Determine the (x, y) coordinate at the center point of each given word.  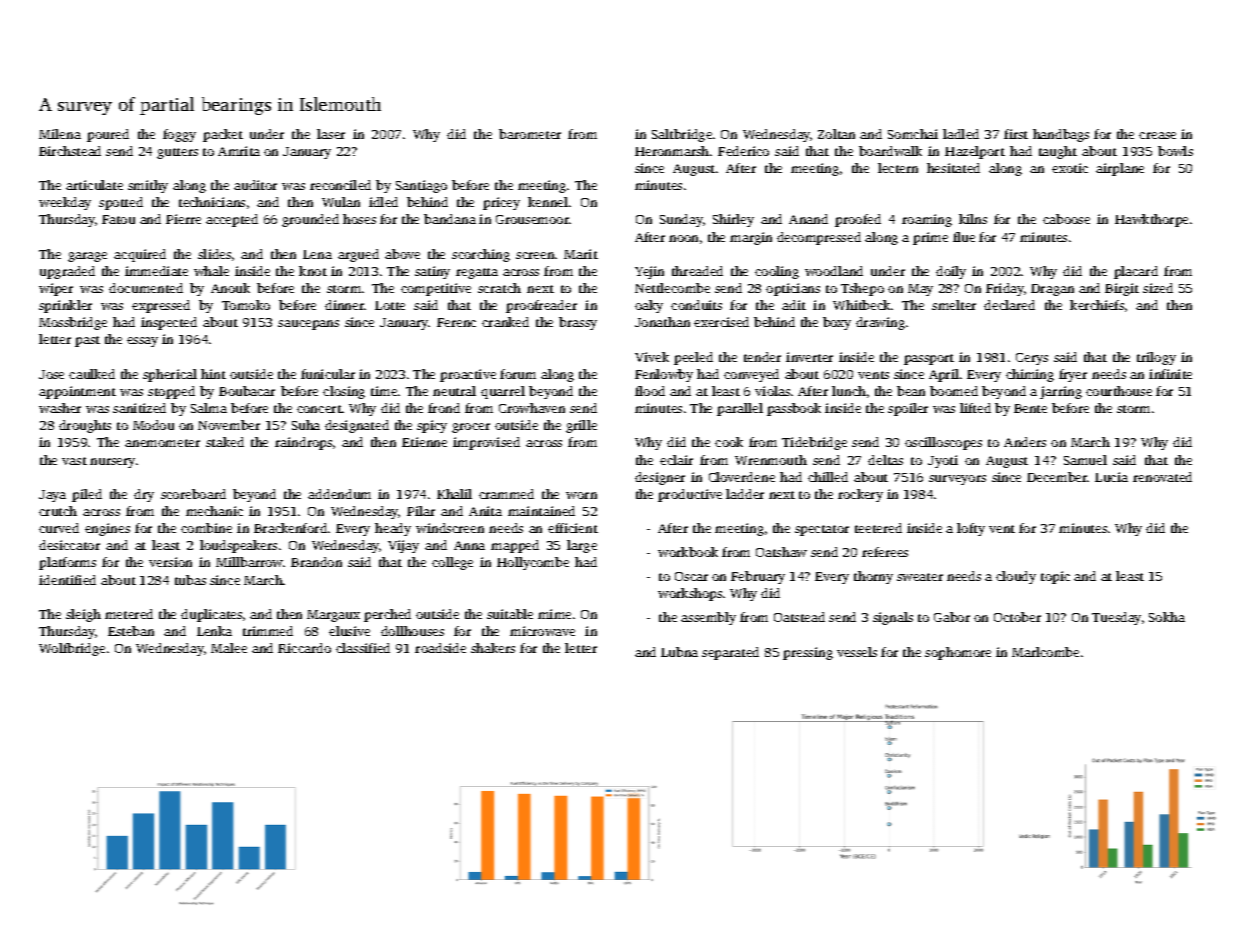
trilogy (1156, 358)
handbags (1061, 135)
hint (213, 374)
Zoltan (836, 134)
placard (1136, 272)
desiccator (69, 545)
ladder (745, 494)
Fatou (118, 219)
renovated (1162, 477)
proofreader (541, 306)
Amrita (239, 151)
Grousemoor (532, 219)
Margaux (333, 616)
